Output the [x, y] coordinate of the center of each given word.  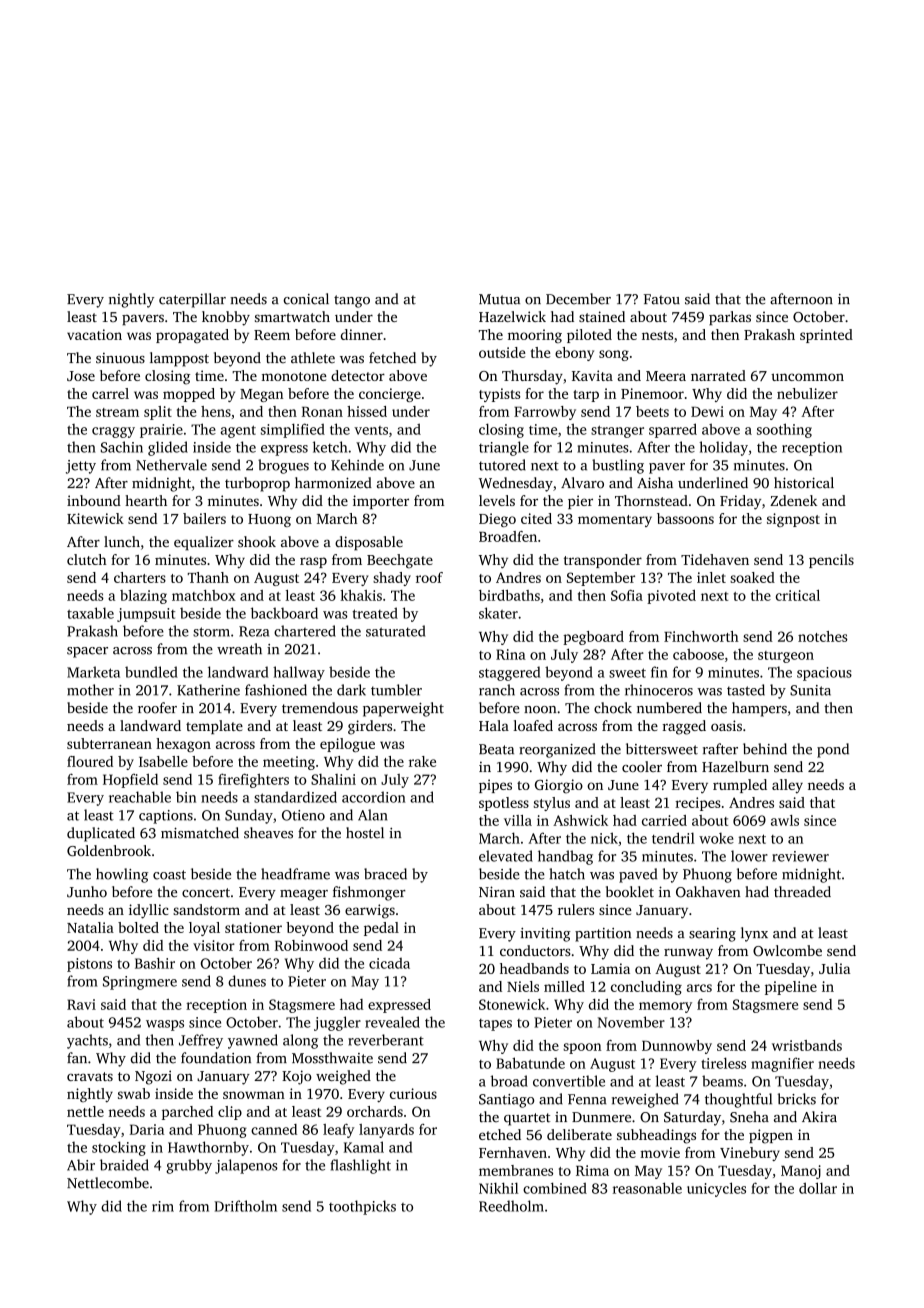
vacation [94, 334]
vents [371, 430]
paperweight [403, 709]
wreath [239, 649]
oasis [726, 725]
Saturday [692, 1118]
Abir [81, 1165]
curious [413, 1093]
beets [652, 411]
